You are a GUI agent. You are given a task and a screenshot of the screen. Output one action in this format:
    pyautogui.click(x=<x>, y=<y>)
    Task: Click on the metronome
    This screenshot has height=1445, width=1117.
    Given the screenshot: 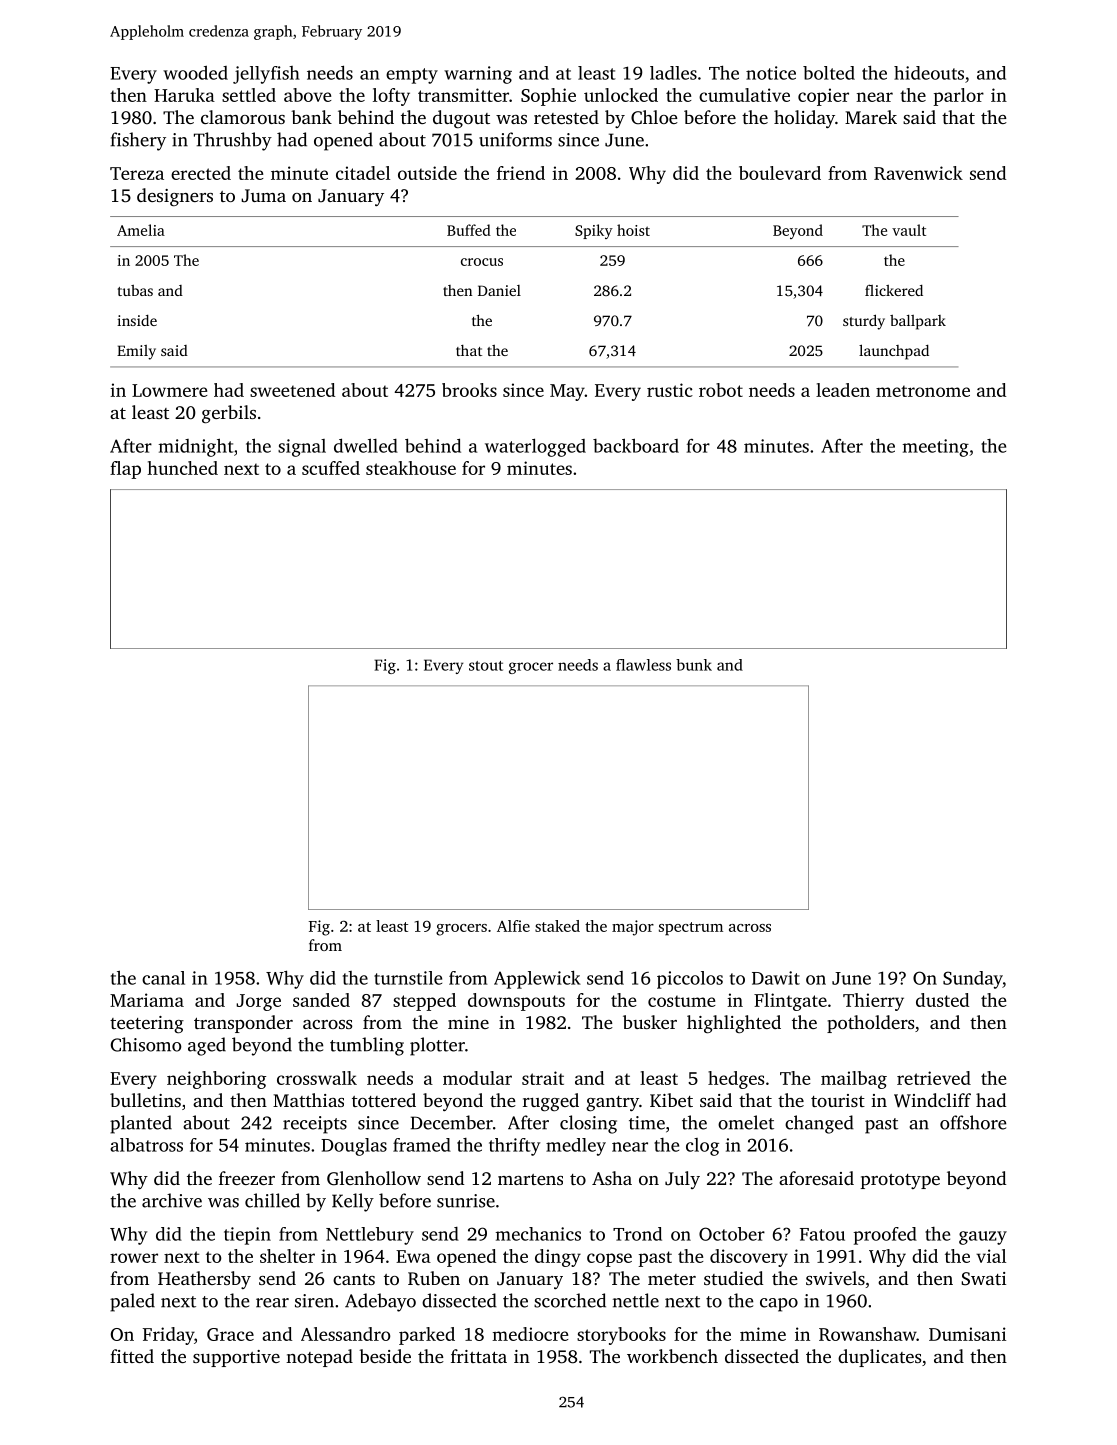 What is the action you would take?
    pyautogui.click(x=923, y=391)
